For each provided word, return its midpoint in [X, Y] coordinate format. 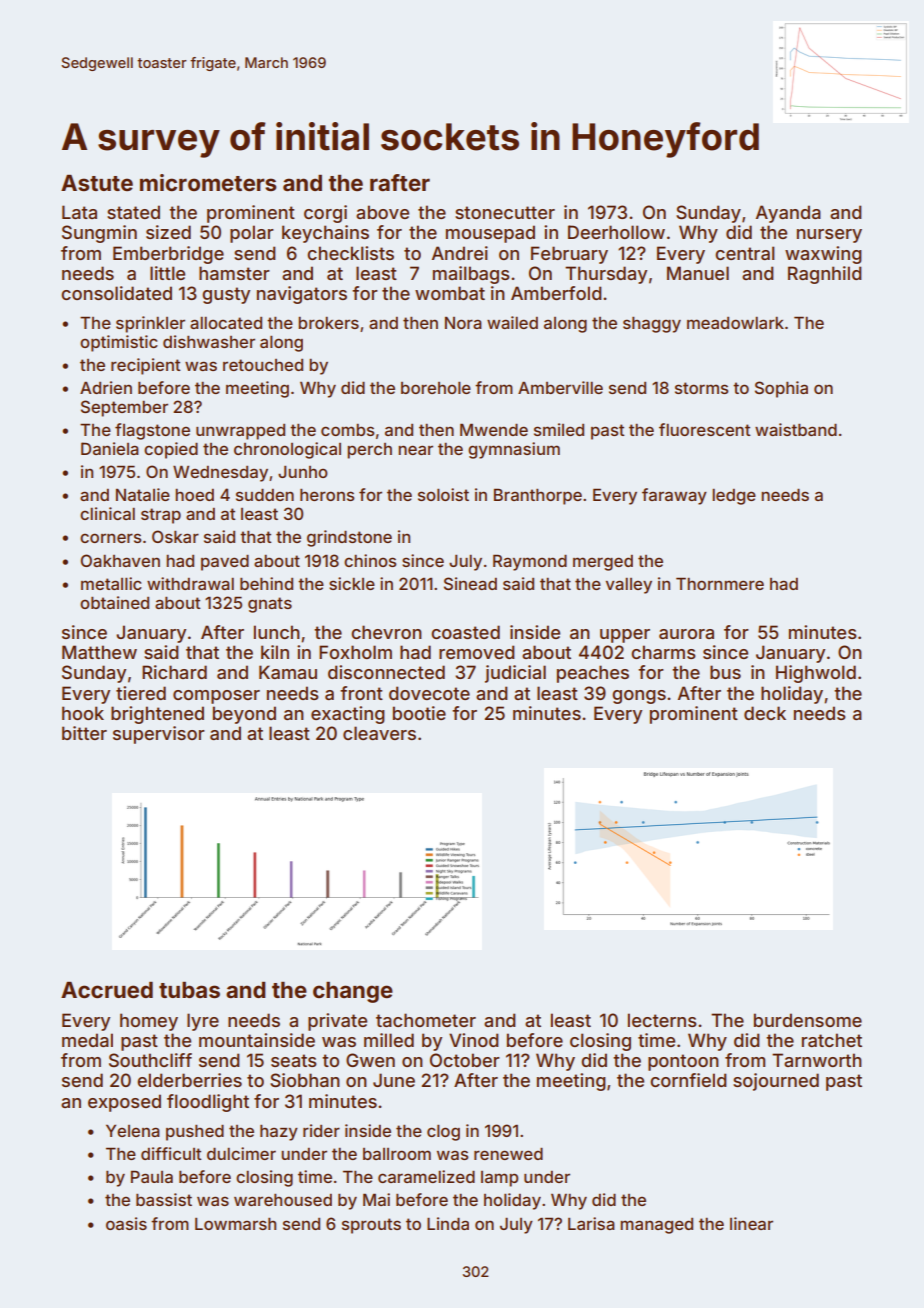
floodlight [208, 1103]
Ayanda [788, 214]
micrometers [208, 182]
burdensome [808, 1020]
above [382, 212]
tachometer [426, 1020]
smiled [559, 429]
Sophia [781, 389]
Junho [303, 472]
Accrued [107, 990]
